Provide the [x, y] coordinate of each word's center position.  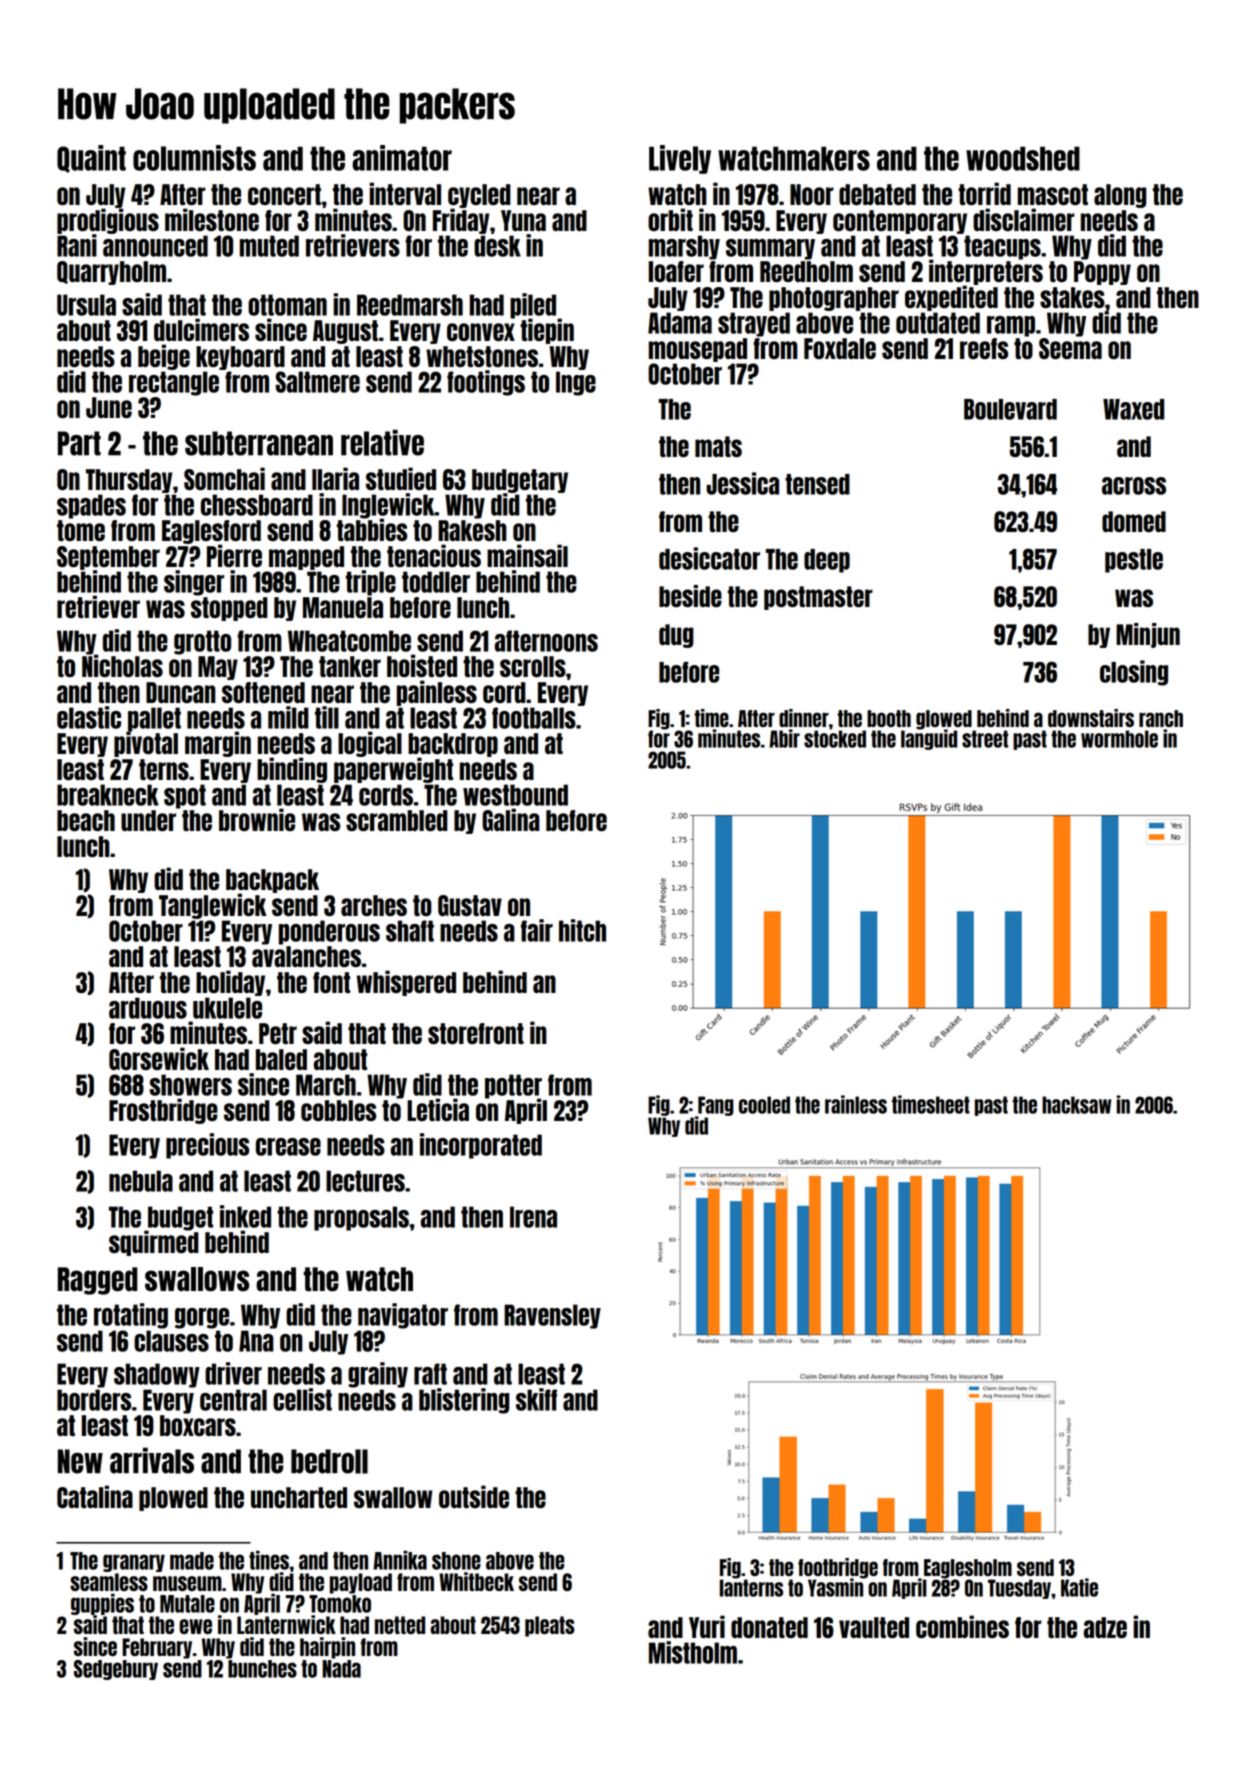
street [985, 739]
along [1120, 196]
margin [218, 744]
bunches [262, 1669]
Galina [511, 819]
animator [402, 158]
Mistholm [693, 1652]
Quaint [91, 159]
